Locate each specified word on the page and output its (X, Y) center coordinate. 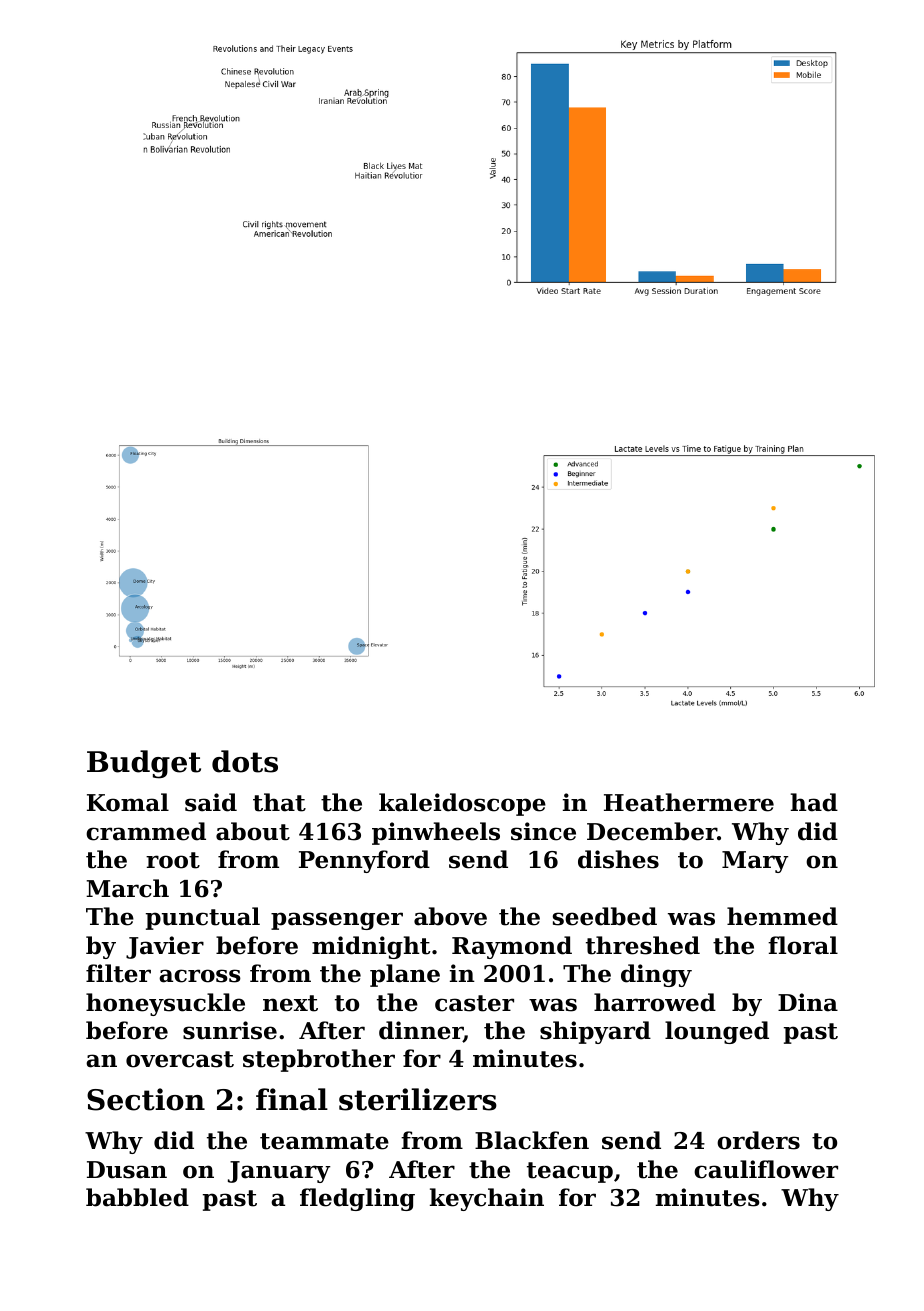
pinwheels (436, 833)
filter (118, 973)
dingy (656, 975)
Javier (165, 947)
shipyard (595, 1032)
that (279, 802)
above (450, 916)
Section (146, 1099)
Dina (808, 1002)
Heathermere (689, 802)
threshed (643, 945)
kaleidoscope (462, 804)
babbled (137, 1197)
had (814, 802)
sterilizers (418, 1099)
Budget (144, 764)
